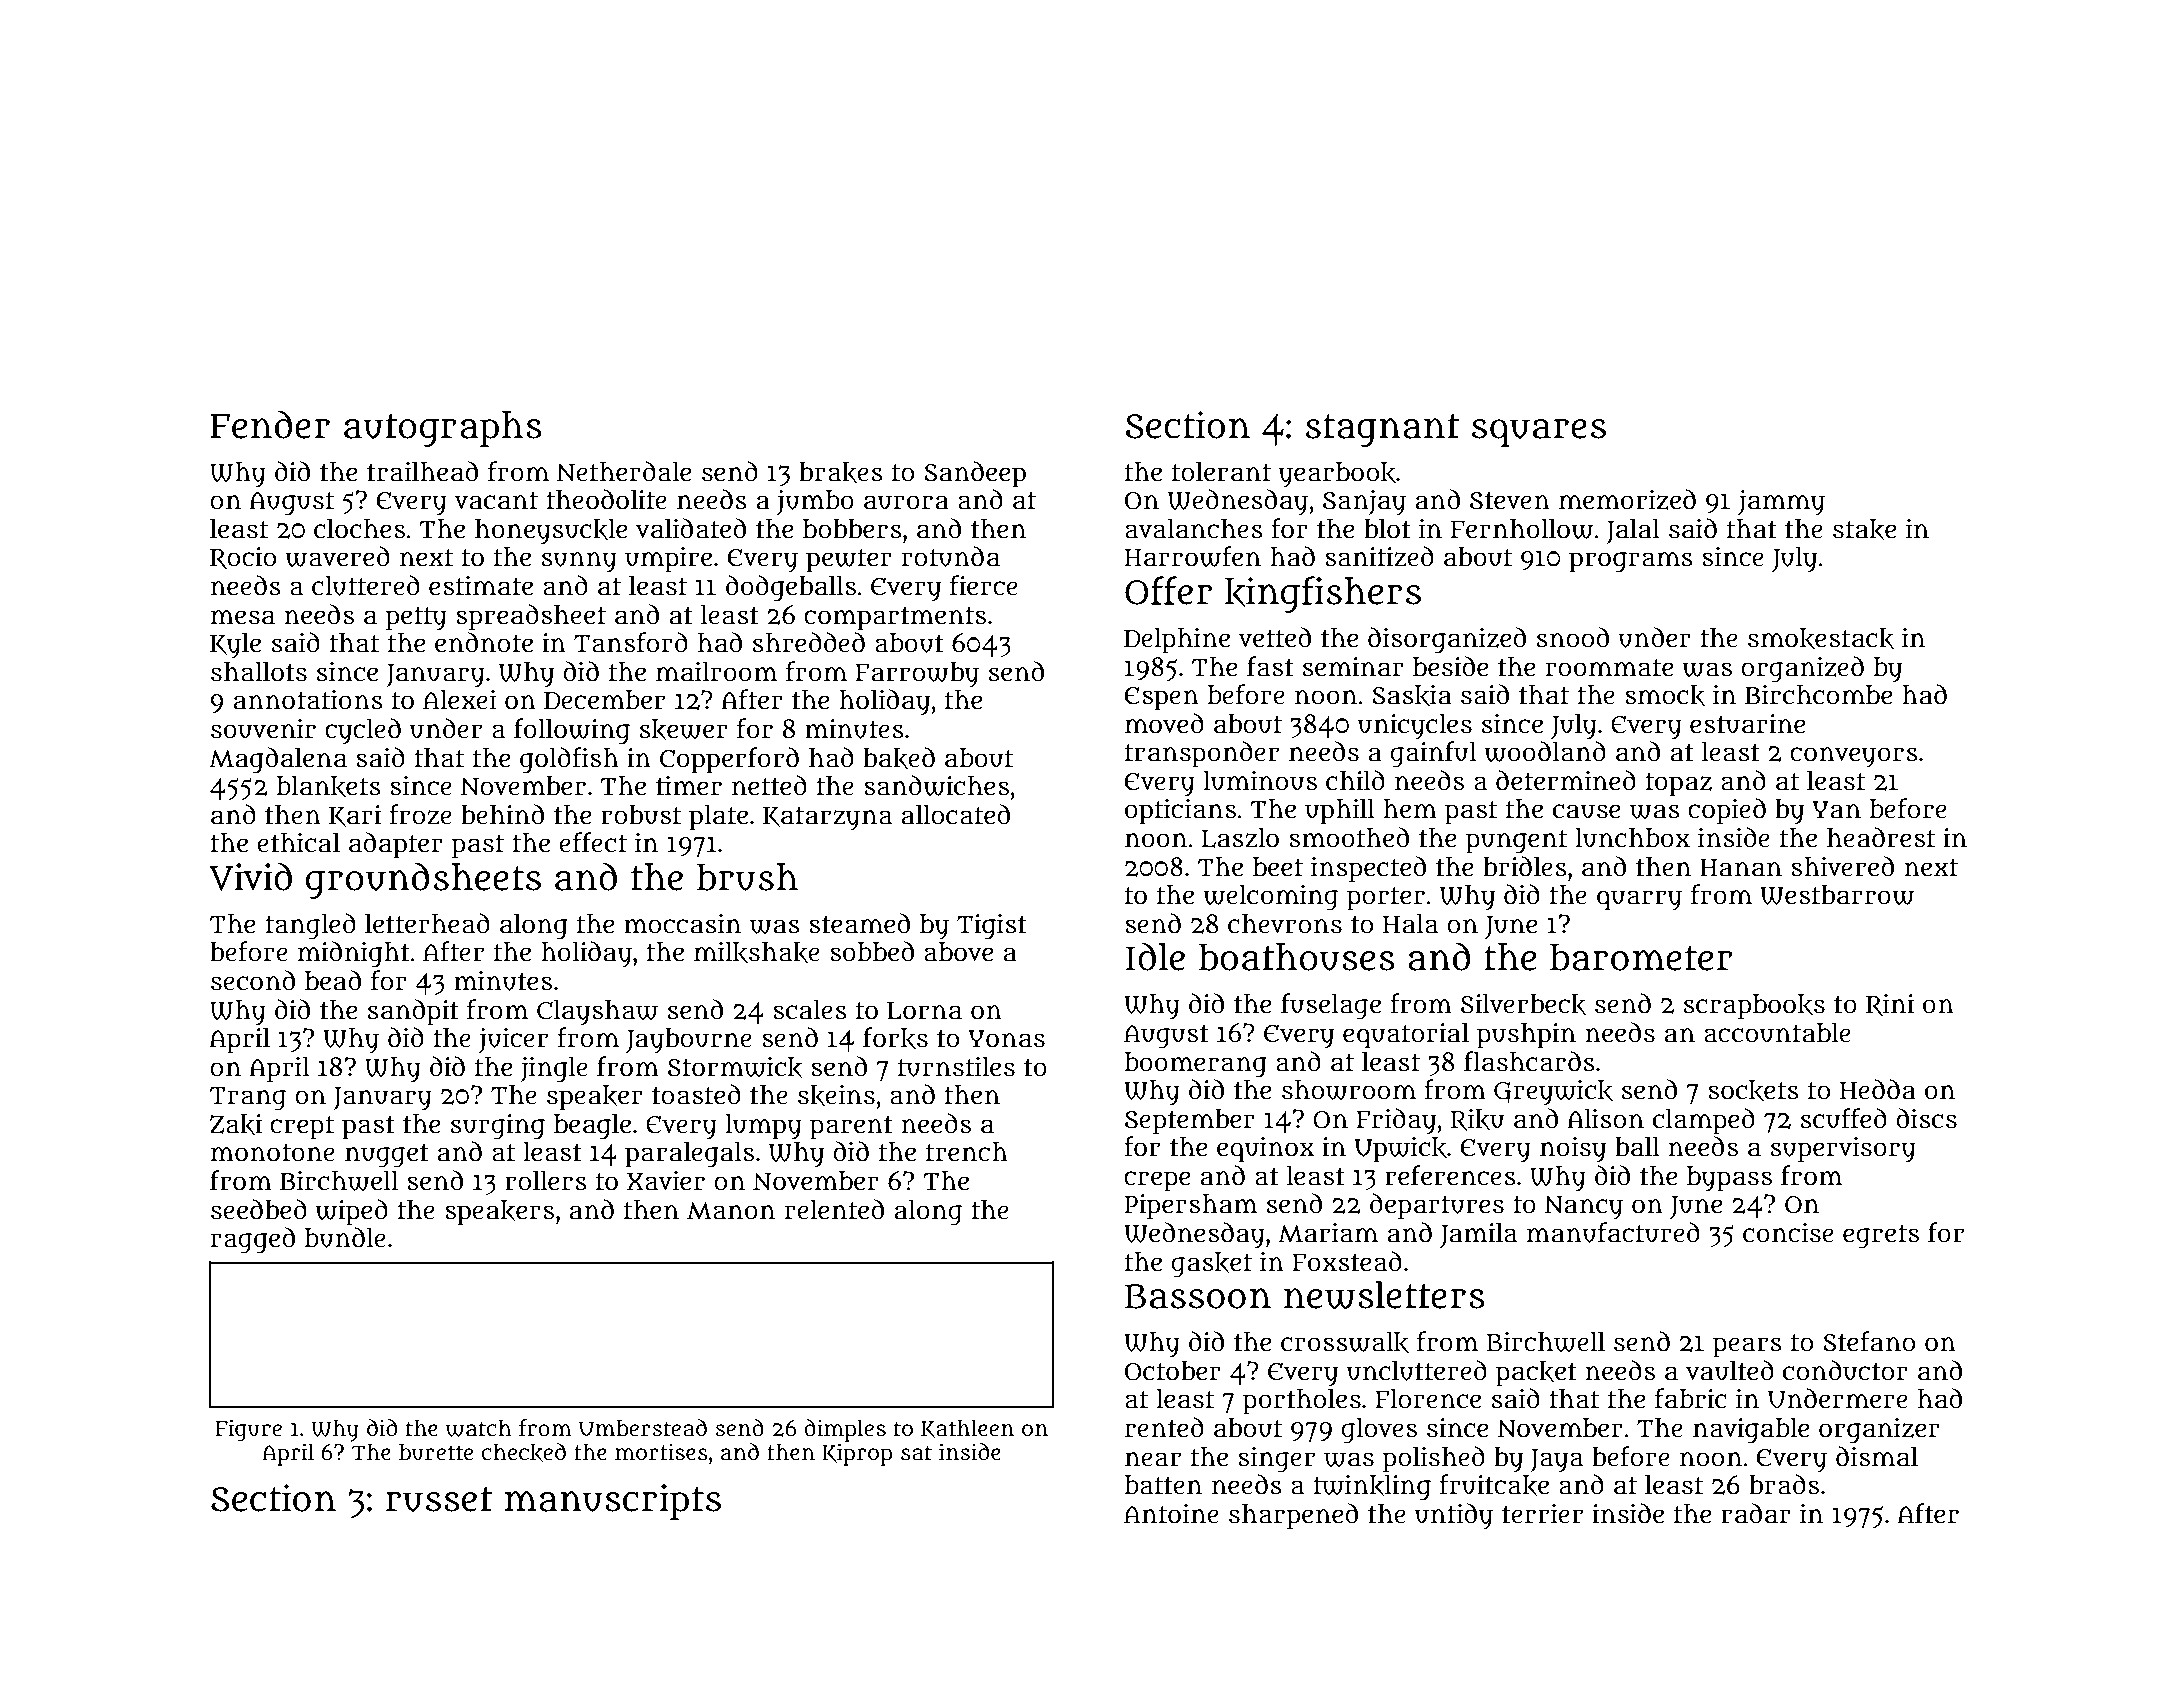 Image resolution: width=2178 pixels, height=1683 pixels. Describe the element at coordinates (643, 1428) in the document. I see `Umberstead` at that location.
